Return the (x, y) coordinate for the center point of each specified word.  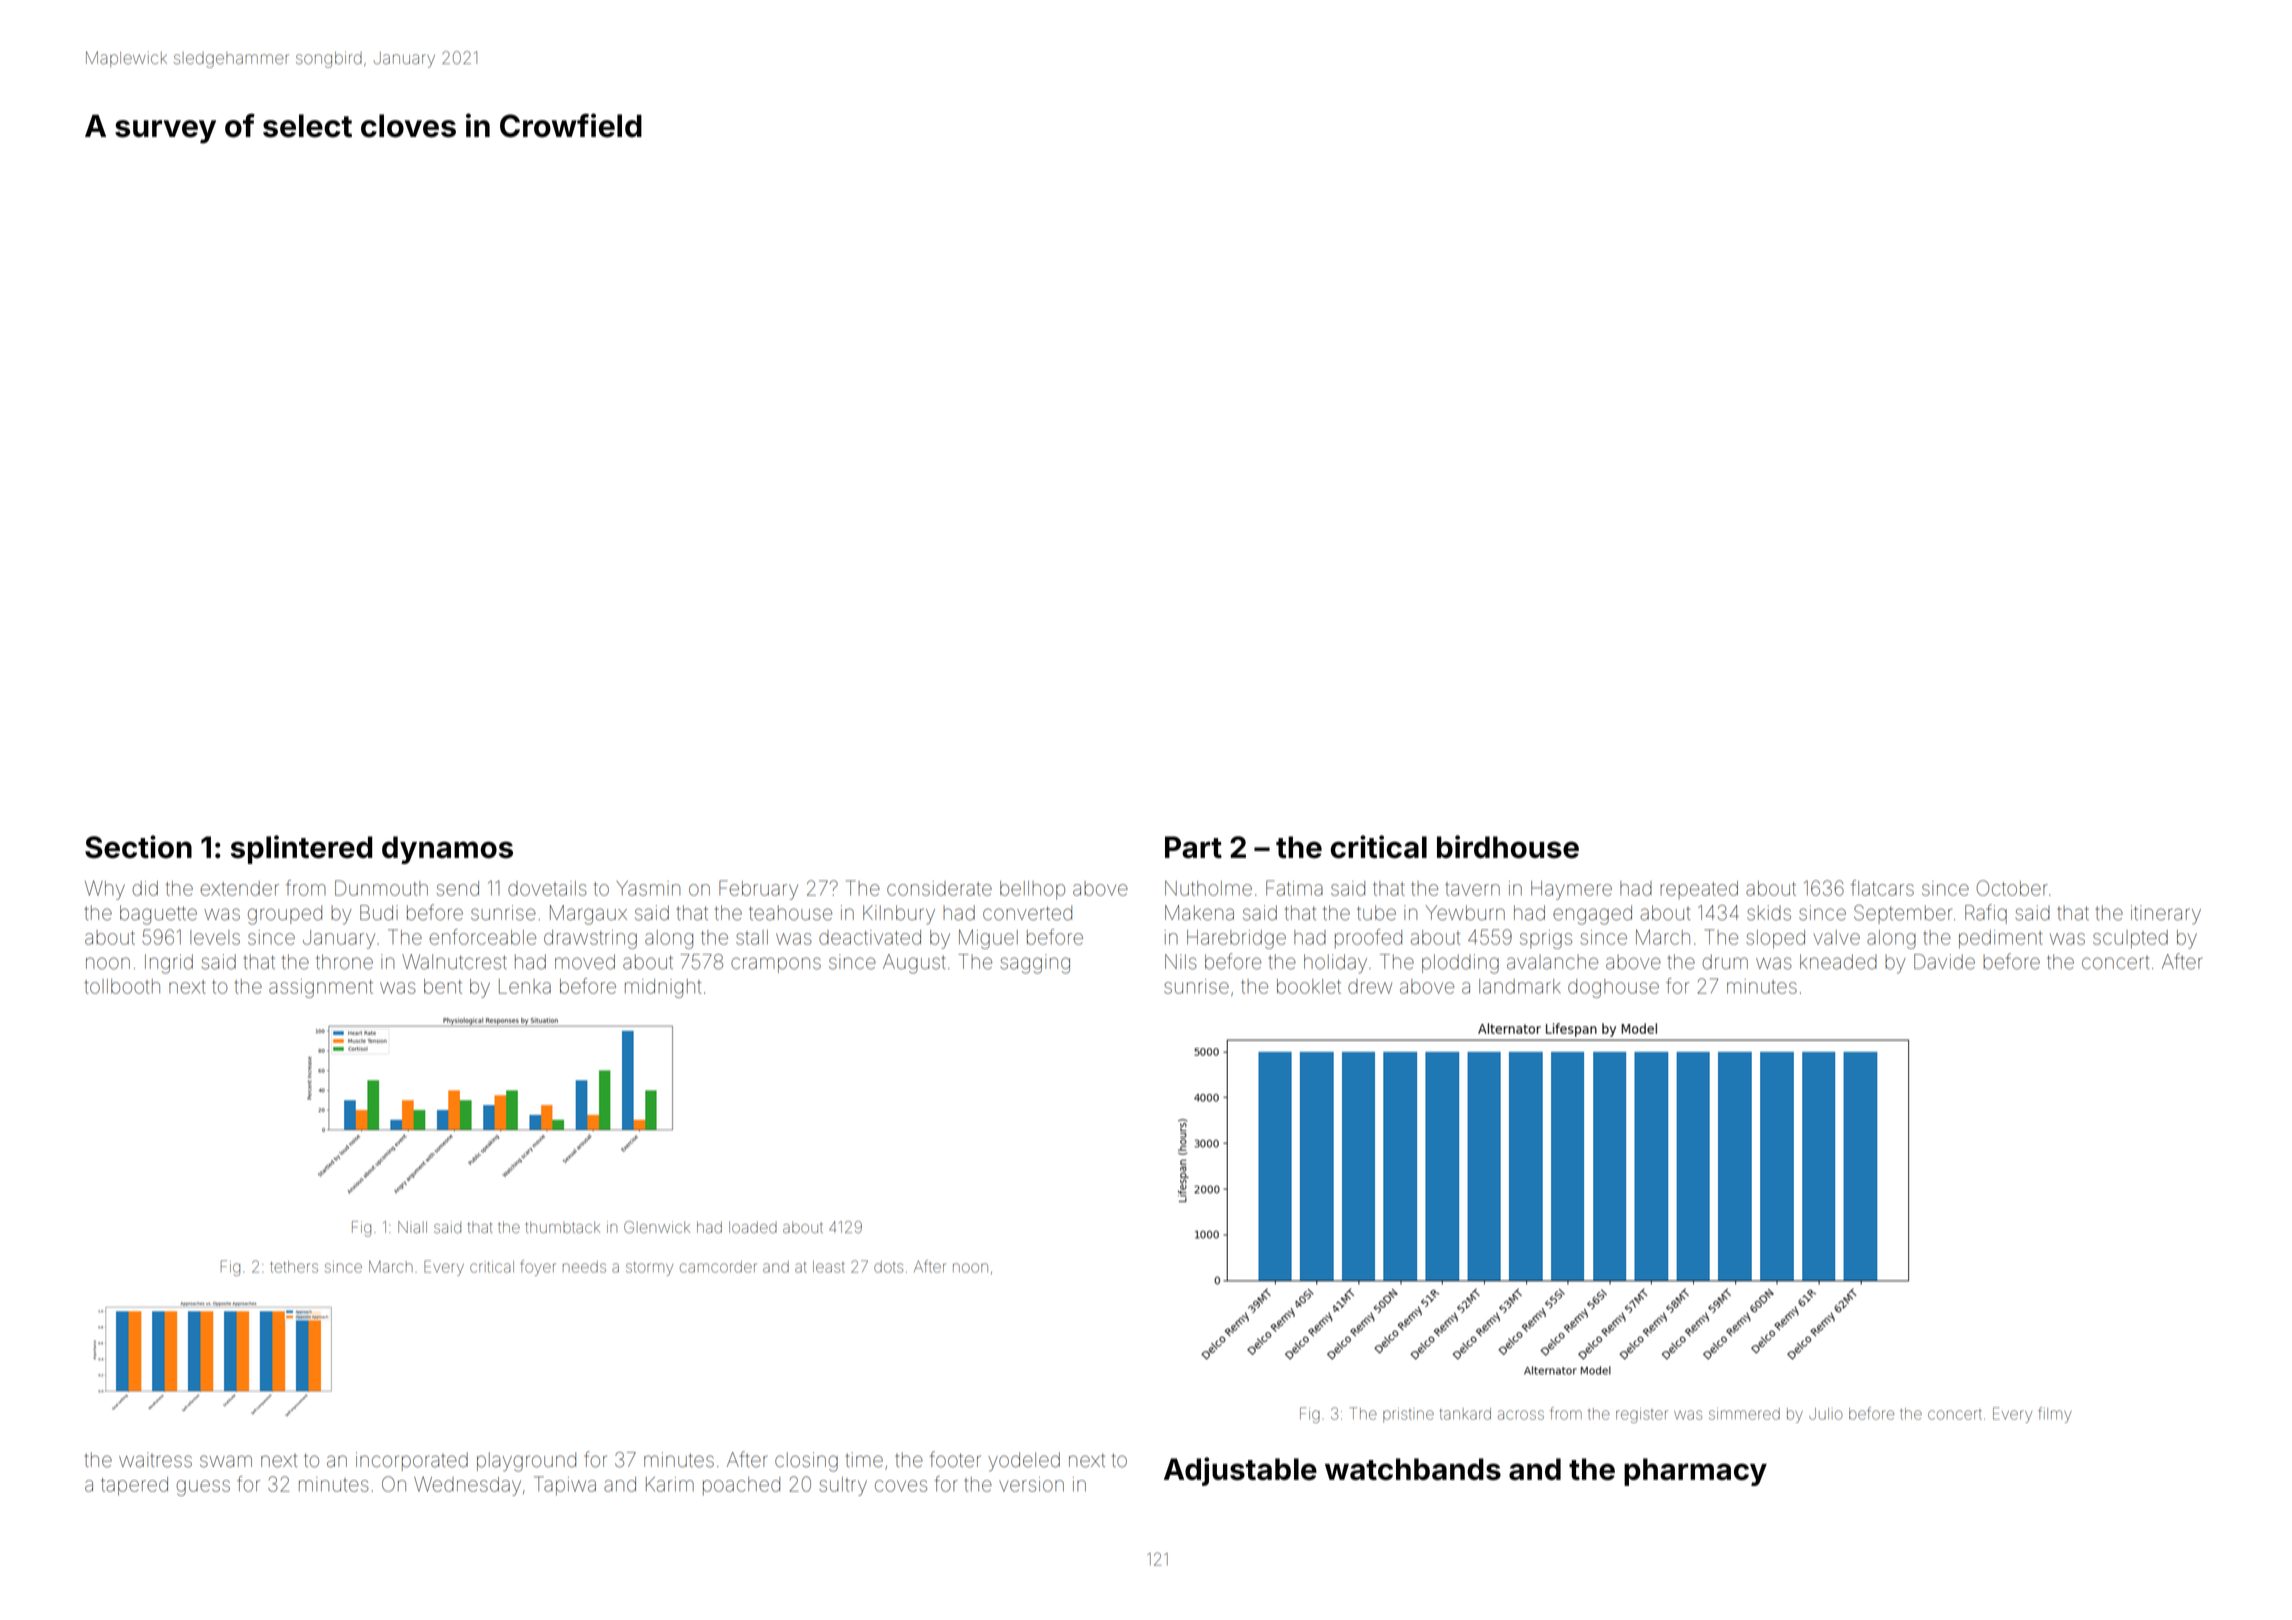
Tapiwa (565, 1486)
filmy (2055, 1415)
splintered (301, 849)
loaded (753, 1227)
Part (1193, 847)
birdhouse (1508, 847)
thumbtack (562, 1227)
